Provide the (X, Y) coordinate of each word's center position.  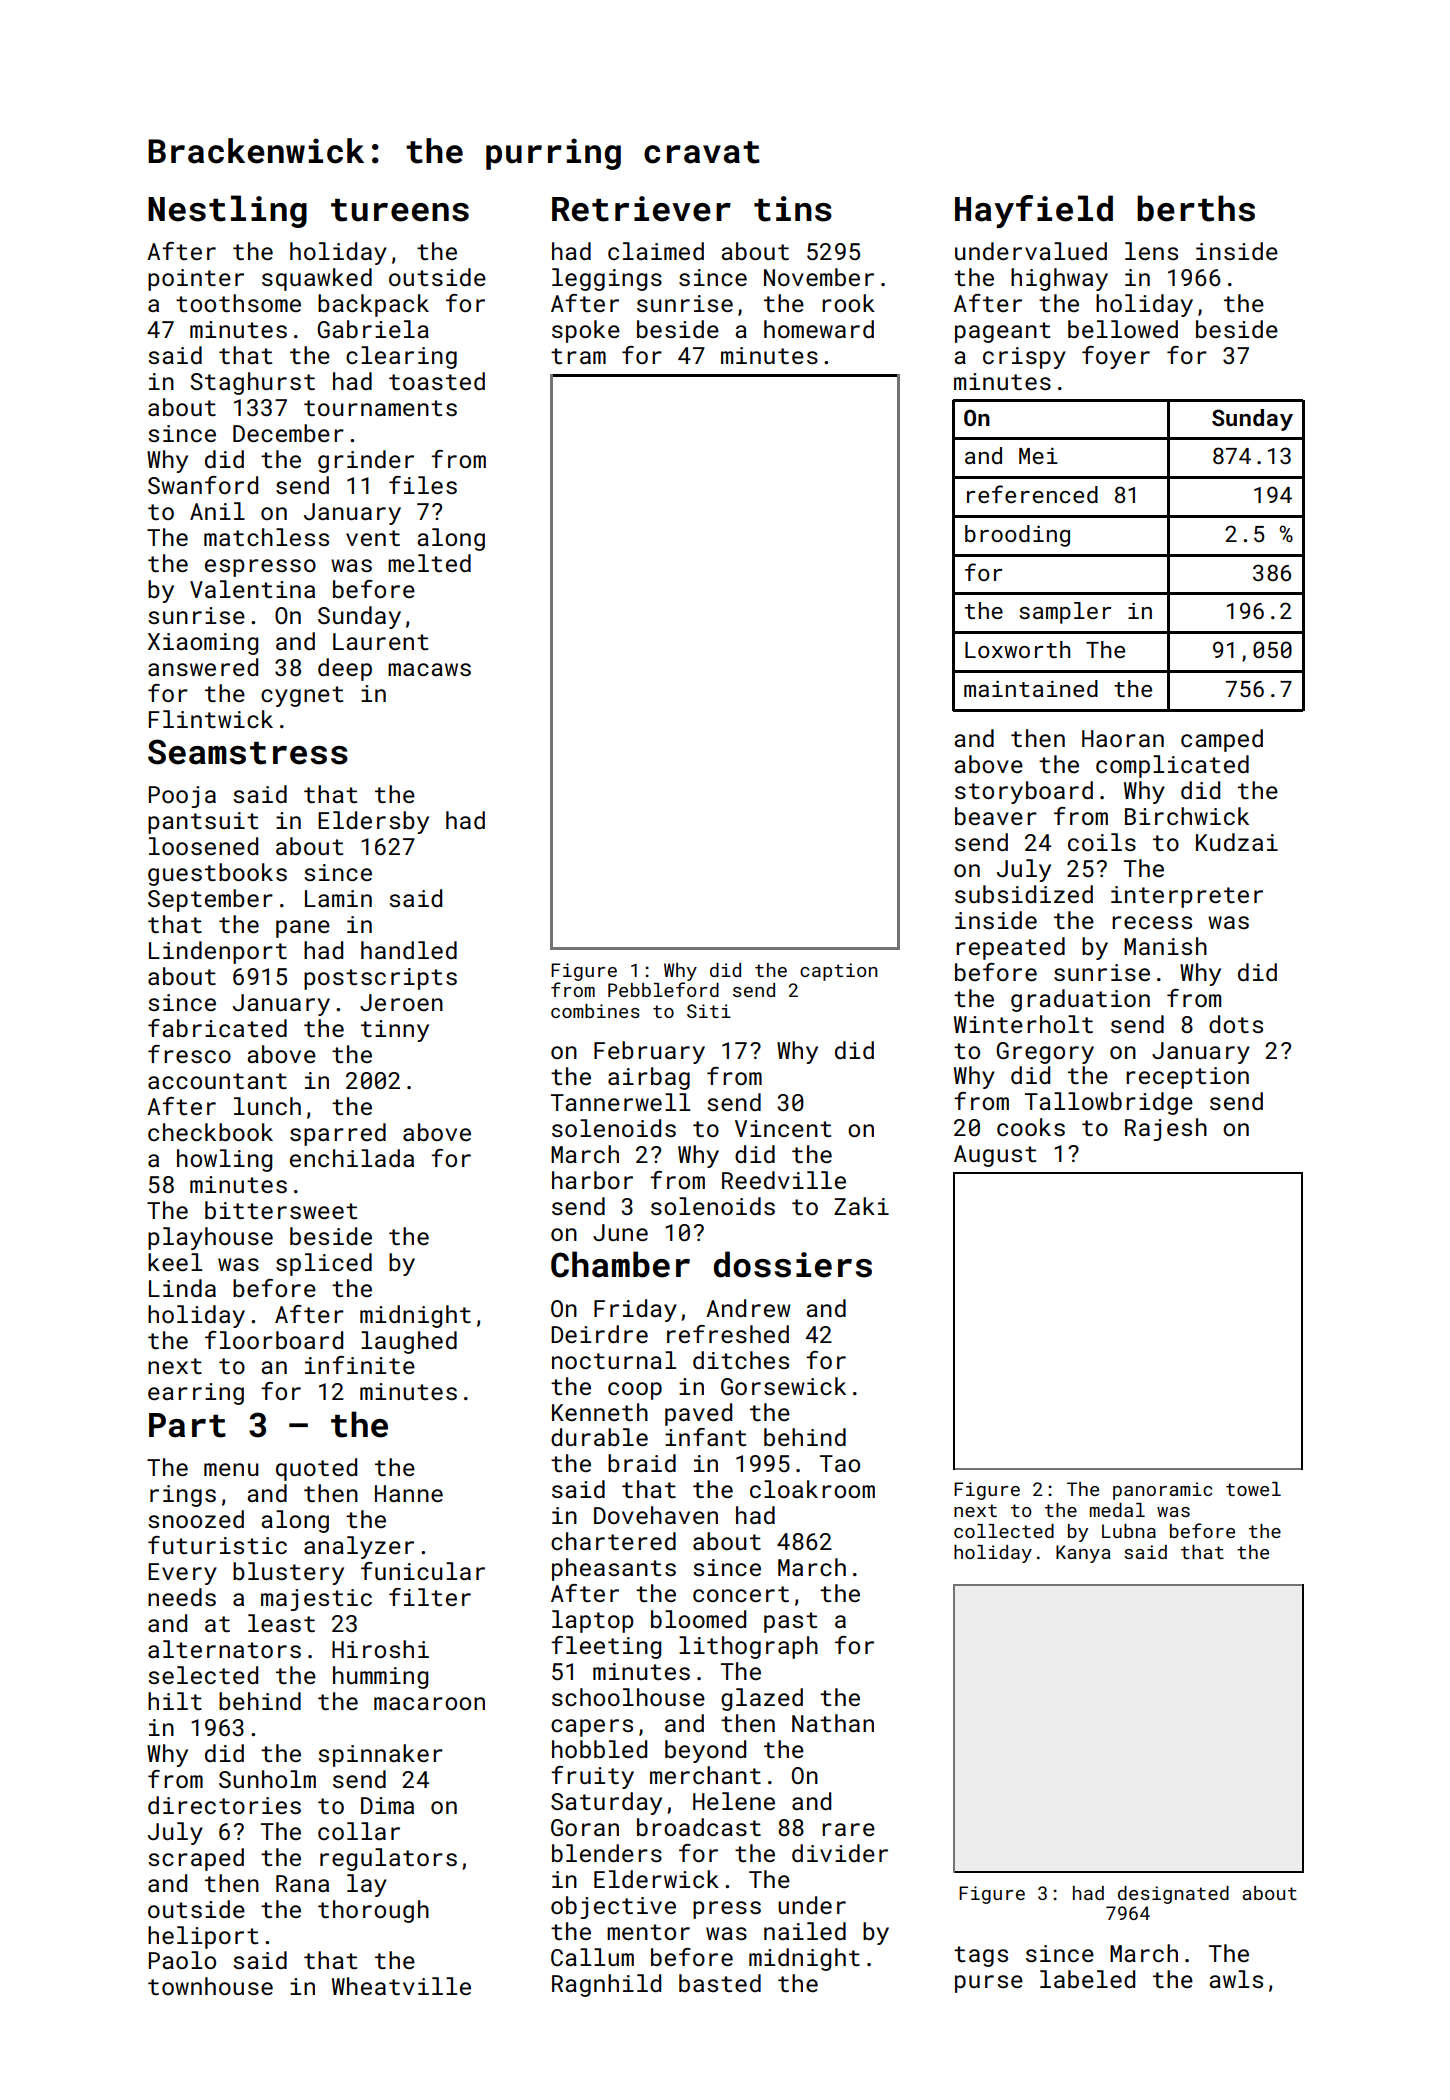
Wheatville (401, 1986)
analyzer (359, 1547)
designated (1173, 1895)
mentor (648, 1932)
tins (793, 209)
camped (1222, 740)
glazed (762, 1699)
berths (1196, 208)
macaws (429, 669)
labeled (1087, 1979)
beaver (996, 816)
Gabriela (373, 329)
